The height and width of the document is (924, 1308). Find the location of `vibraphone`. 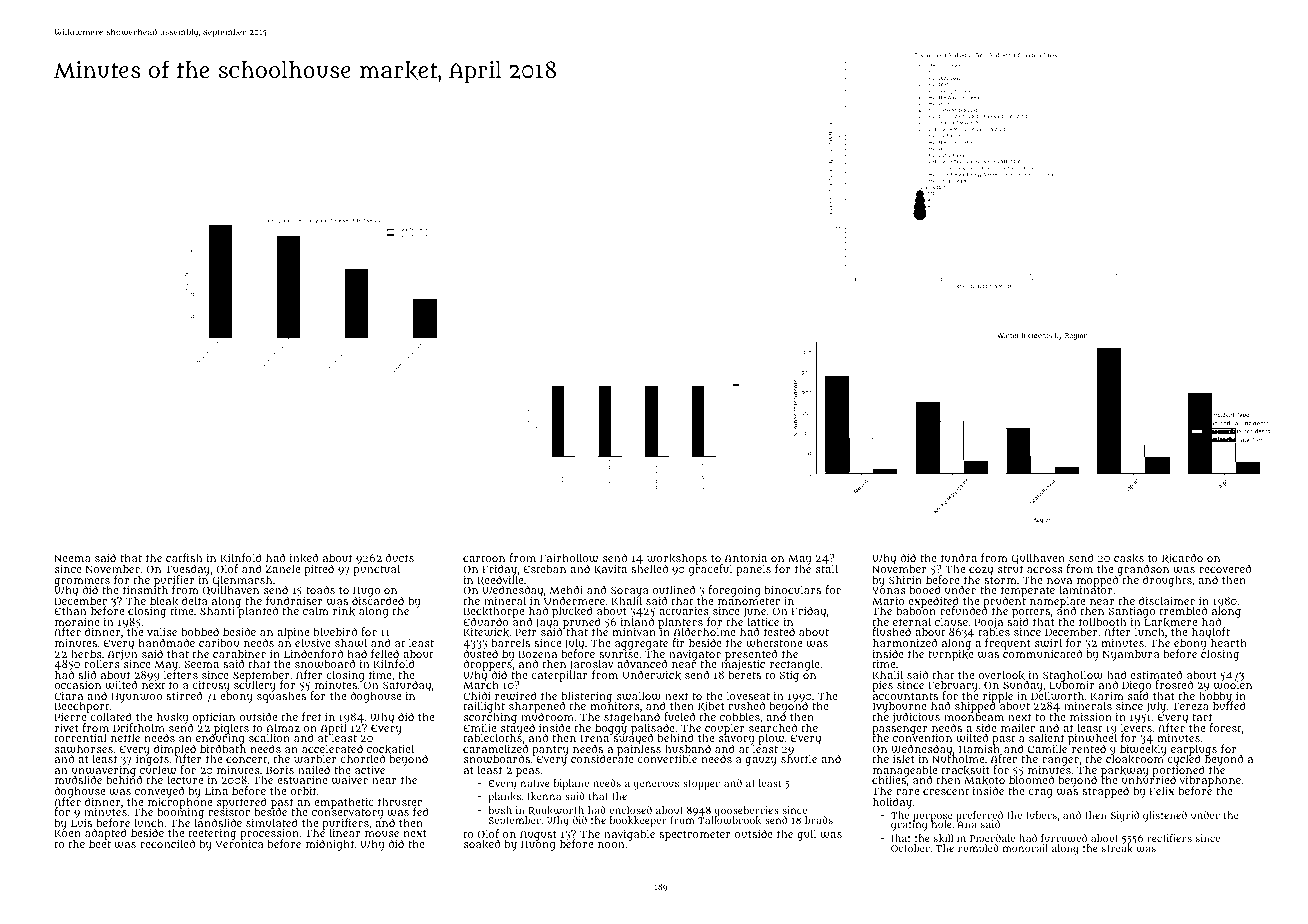

vibraphone is located at coordinates (1210, 781).
